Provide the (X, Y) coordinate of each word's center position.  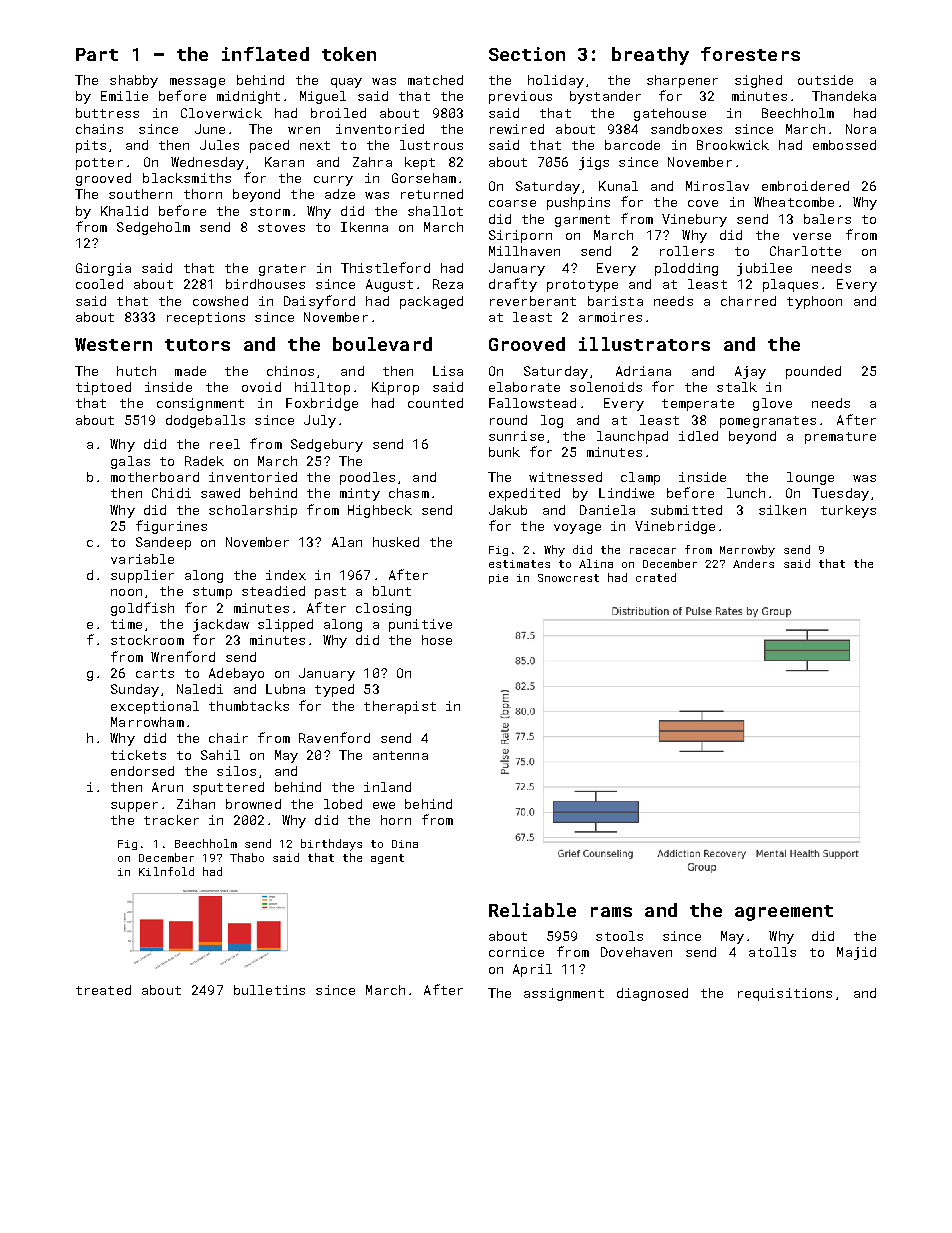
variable (142, 559)
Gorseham (424, 178)
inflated (265, 54)
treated (103, 990)
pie (498, 579)
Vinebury (694, 220)
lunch (746, 493)
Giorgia (103, 269)
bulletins (269, 990)
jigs (594, 163)
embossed (844, 145)
